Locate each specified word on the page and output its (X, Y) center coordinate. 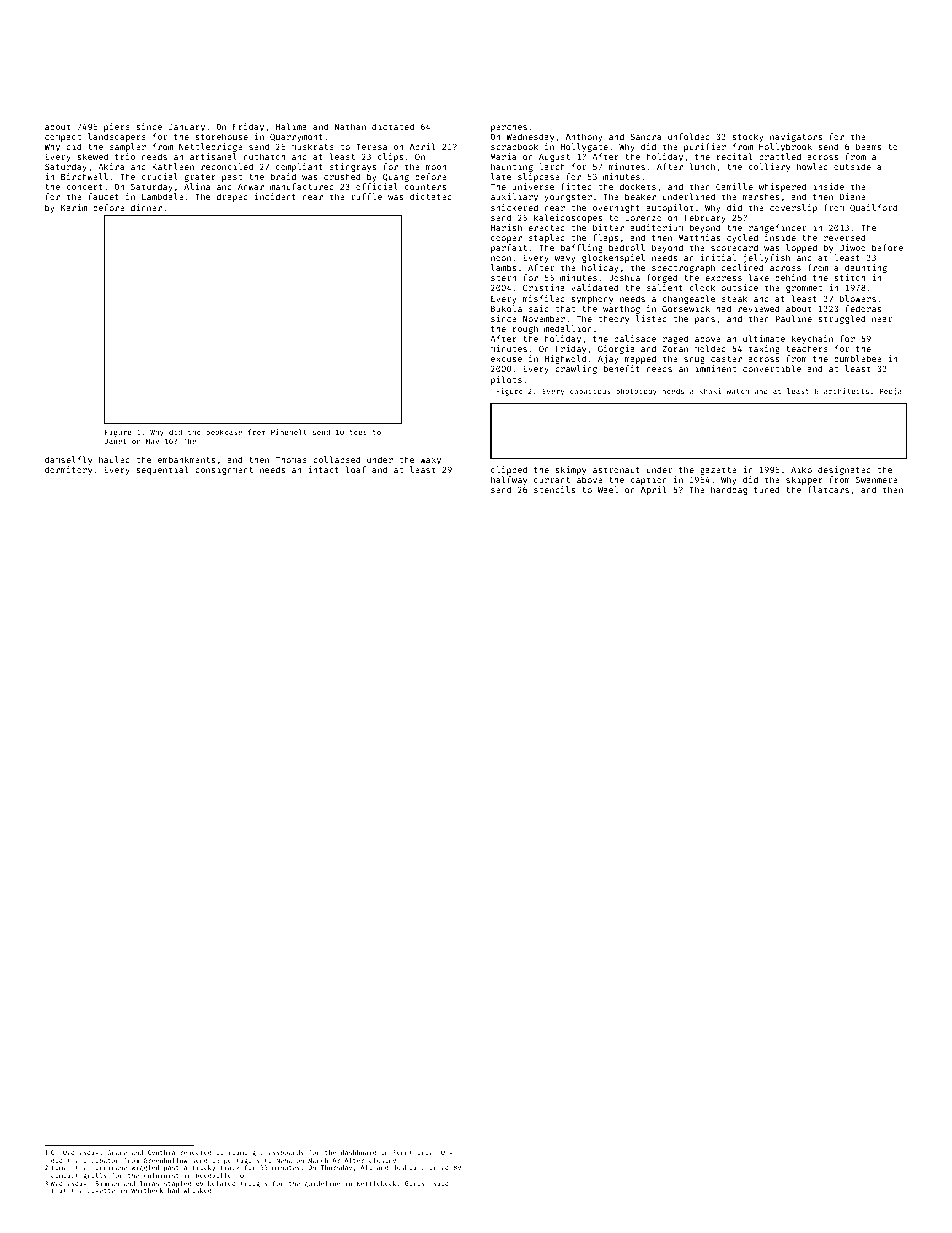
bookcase (224, 432)
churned (435, 1167)
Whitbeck (147, 1190)
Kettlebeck (376, 1183)
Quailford (873, 208)
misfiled (544, 298)
